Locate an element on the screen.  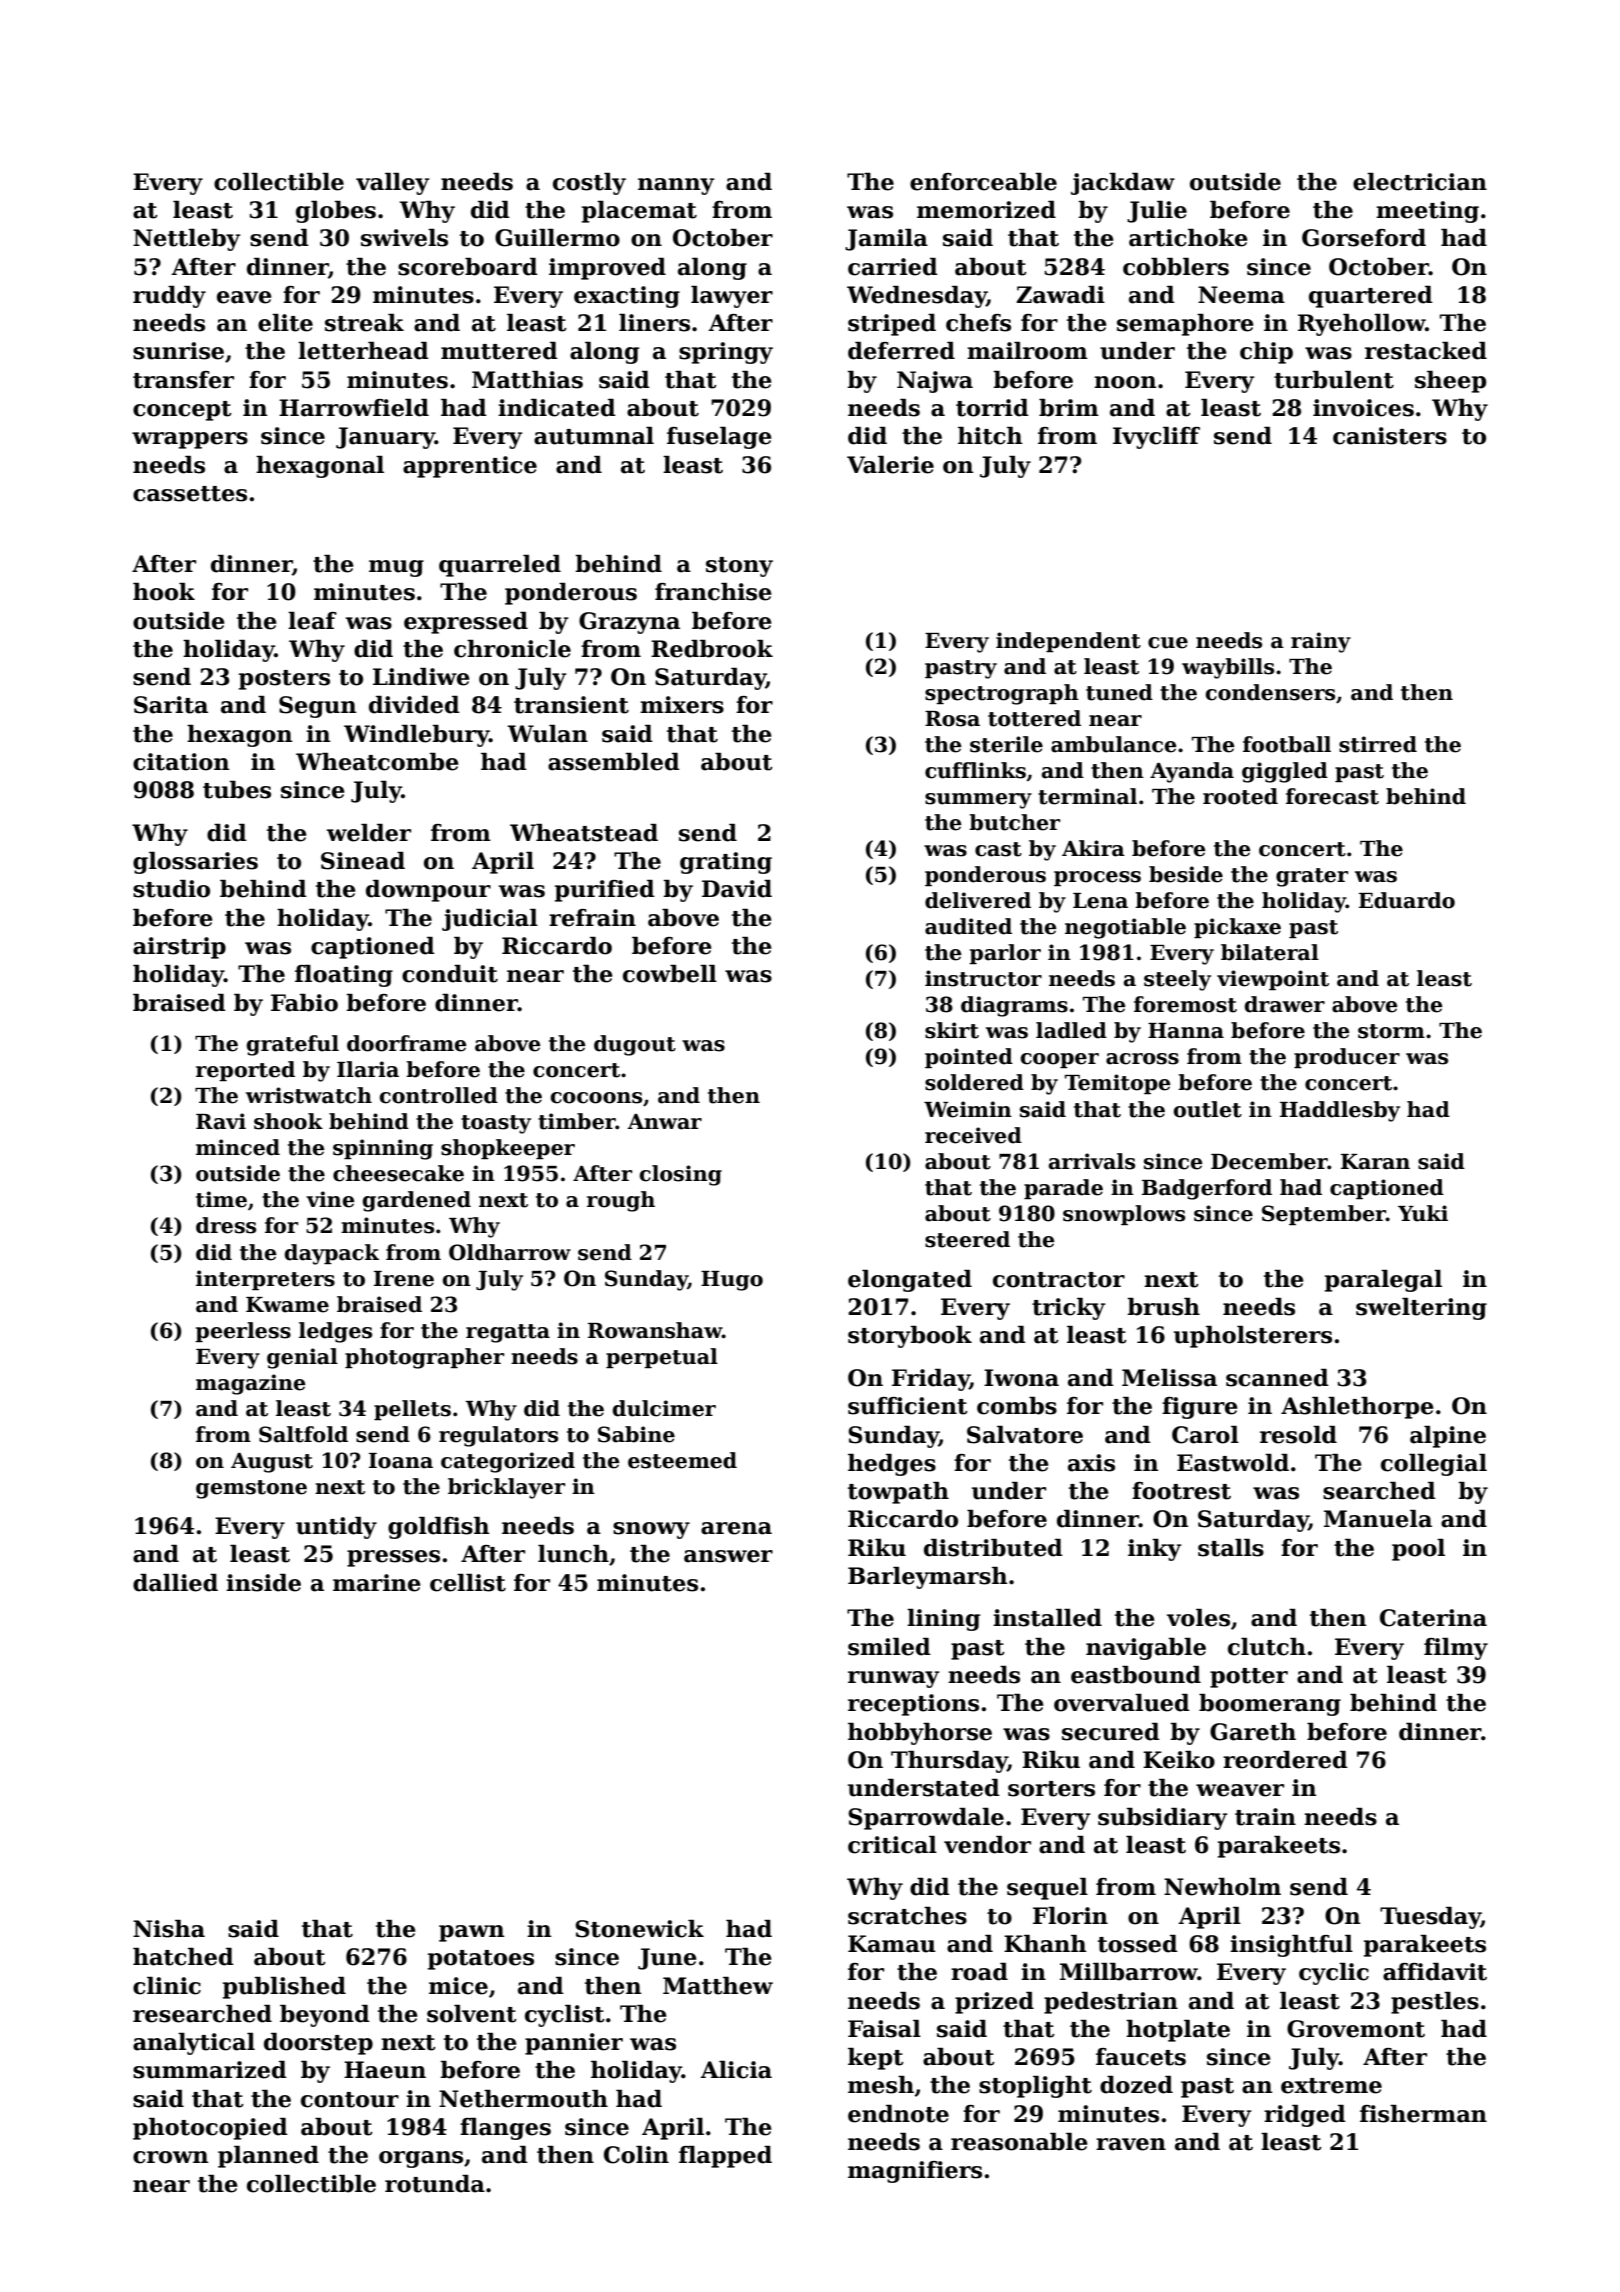
Nisha is located at coordinates (169, 1929).
